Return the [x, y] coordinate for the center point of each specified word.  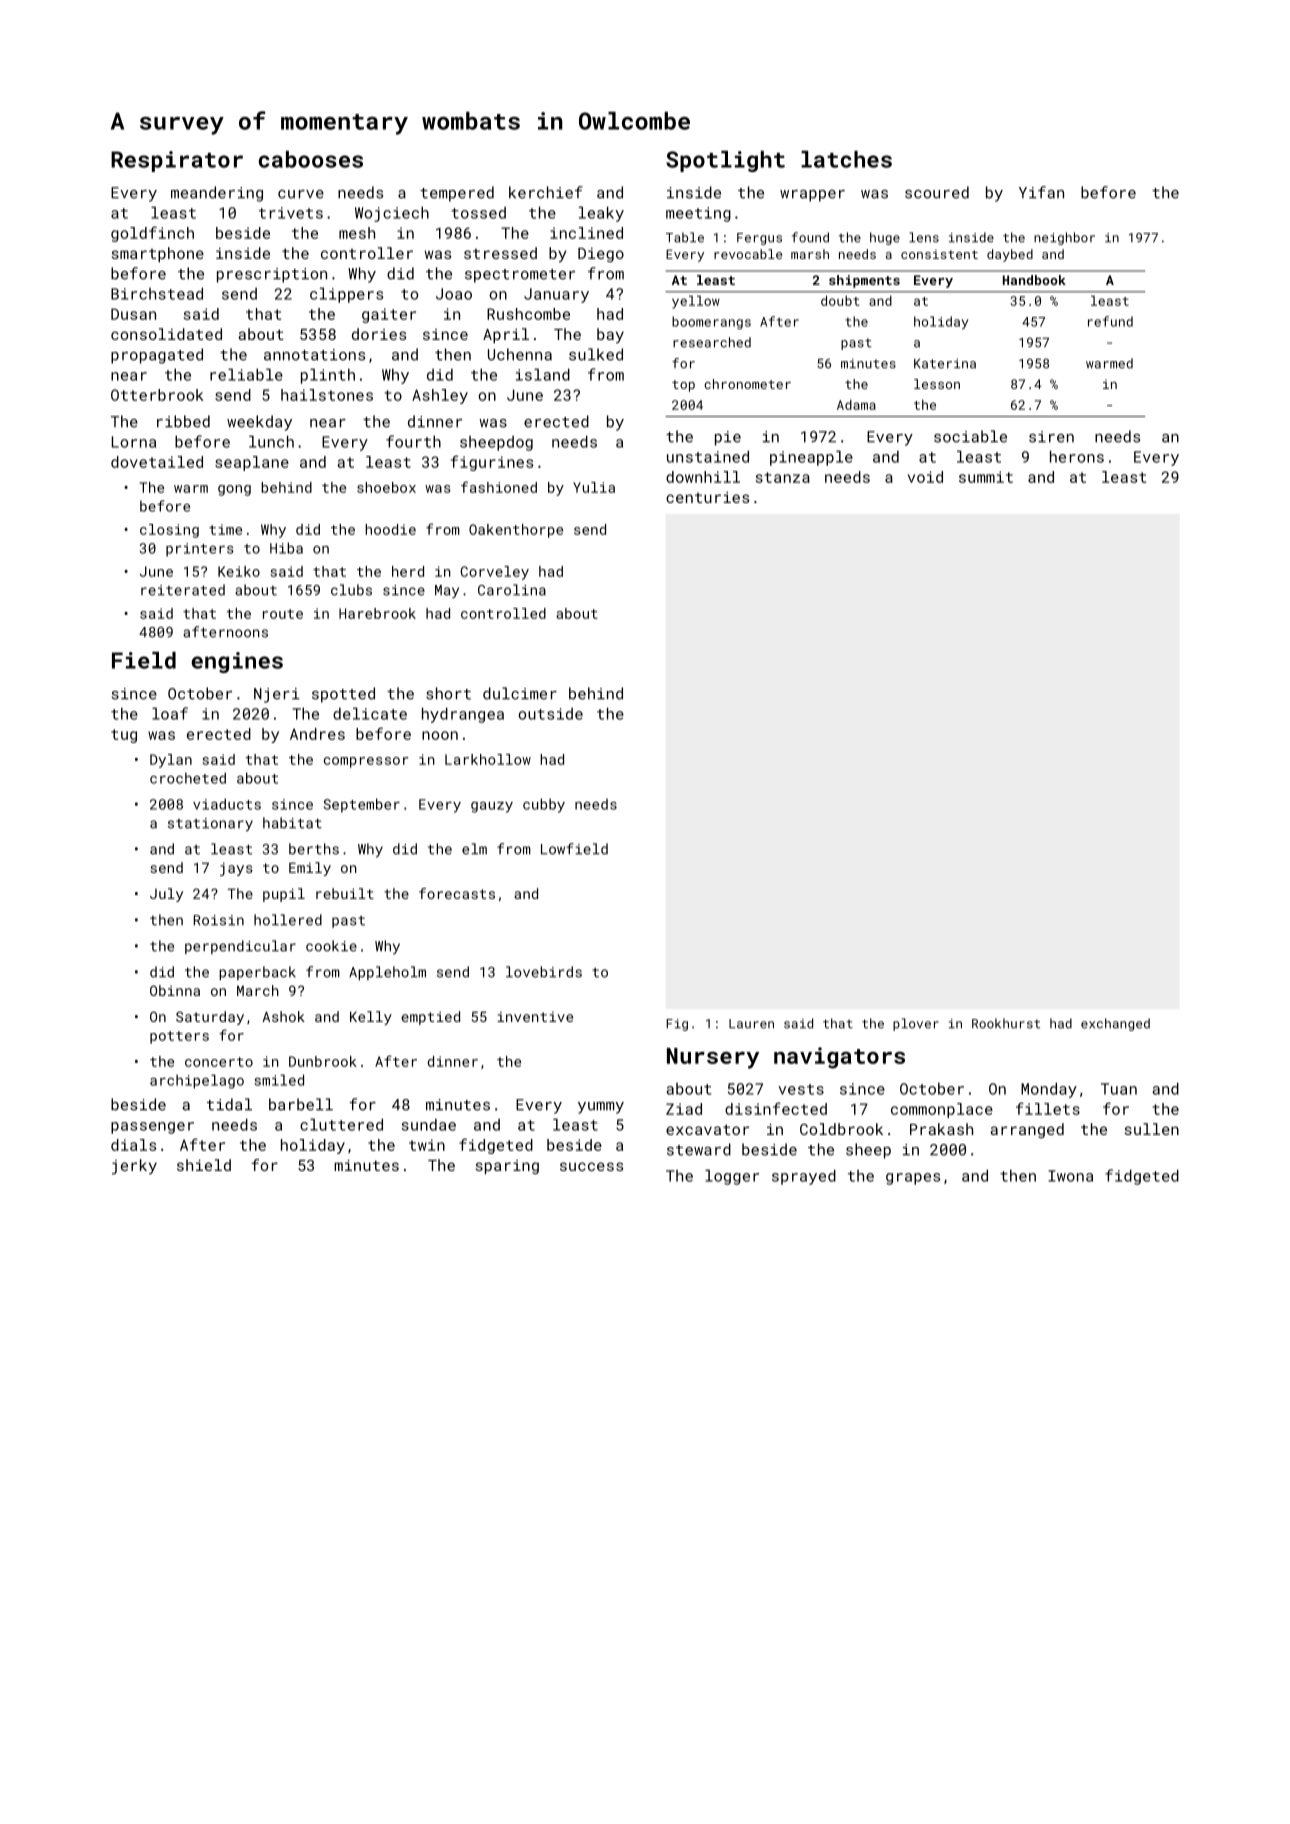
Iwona [1070, 1176]
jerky [134, 1167]
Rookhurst [1006, 1023]
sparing [507, 1167]
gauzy [492, 807]
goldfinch [152, 234]
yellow [696, 302]
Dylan [171, 761]
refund [1110, 321]
